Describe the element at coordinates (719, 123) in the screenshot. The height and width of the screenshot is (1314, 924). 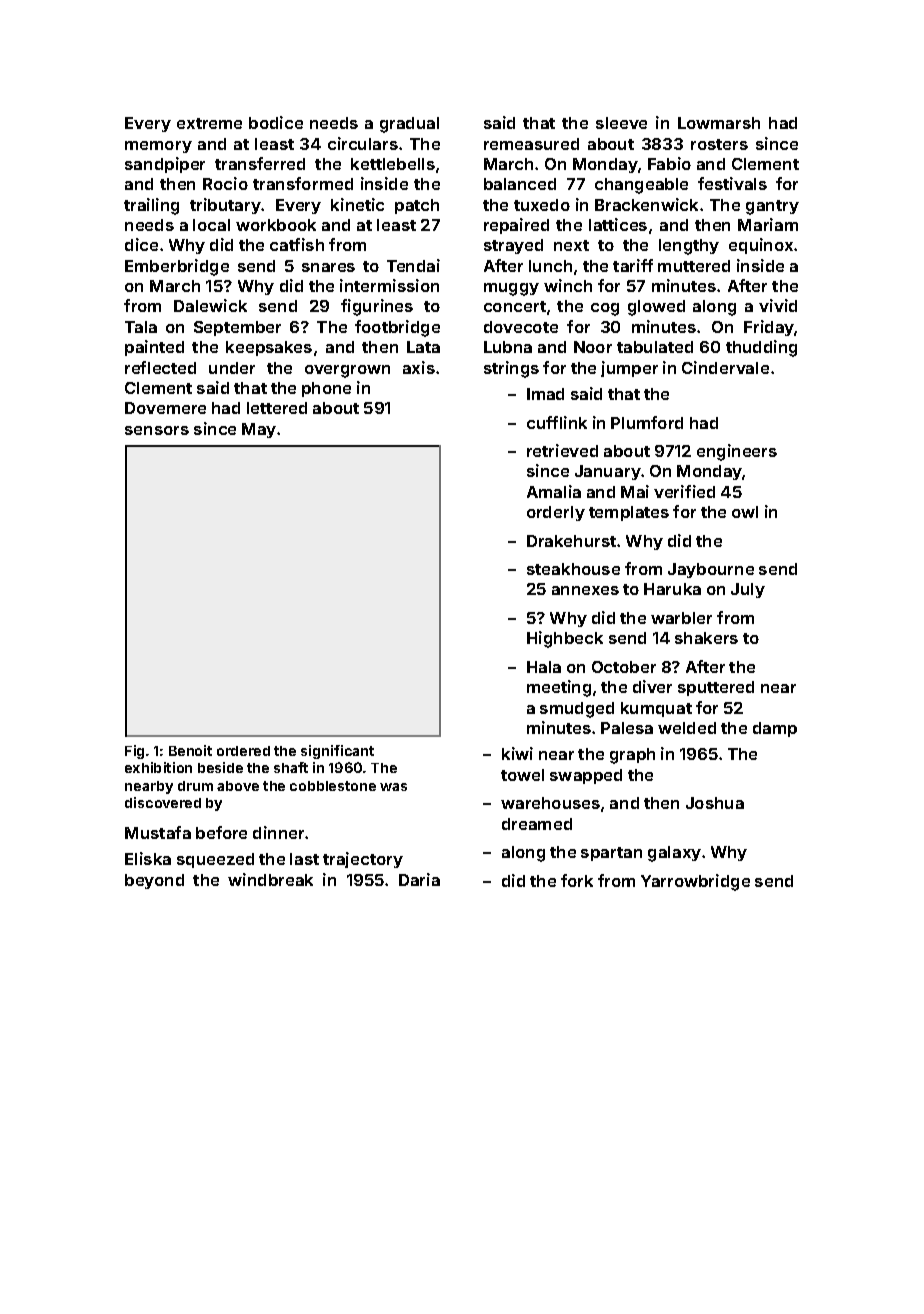
I see `Lowmarsh` at that location.
